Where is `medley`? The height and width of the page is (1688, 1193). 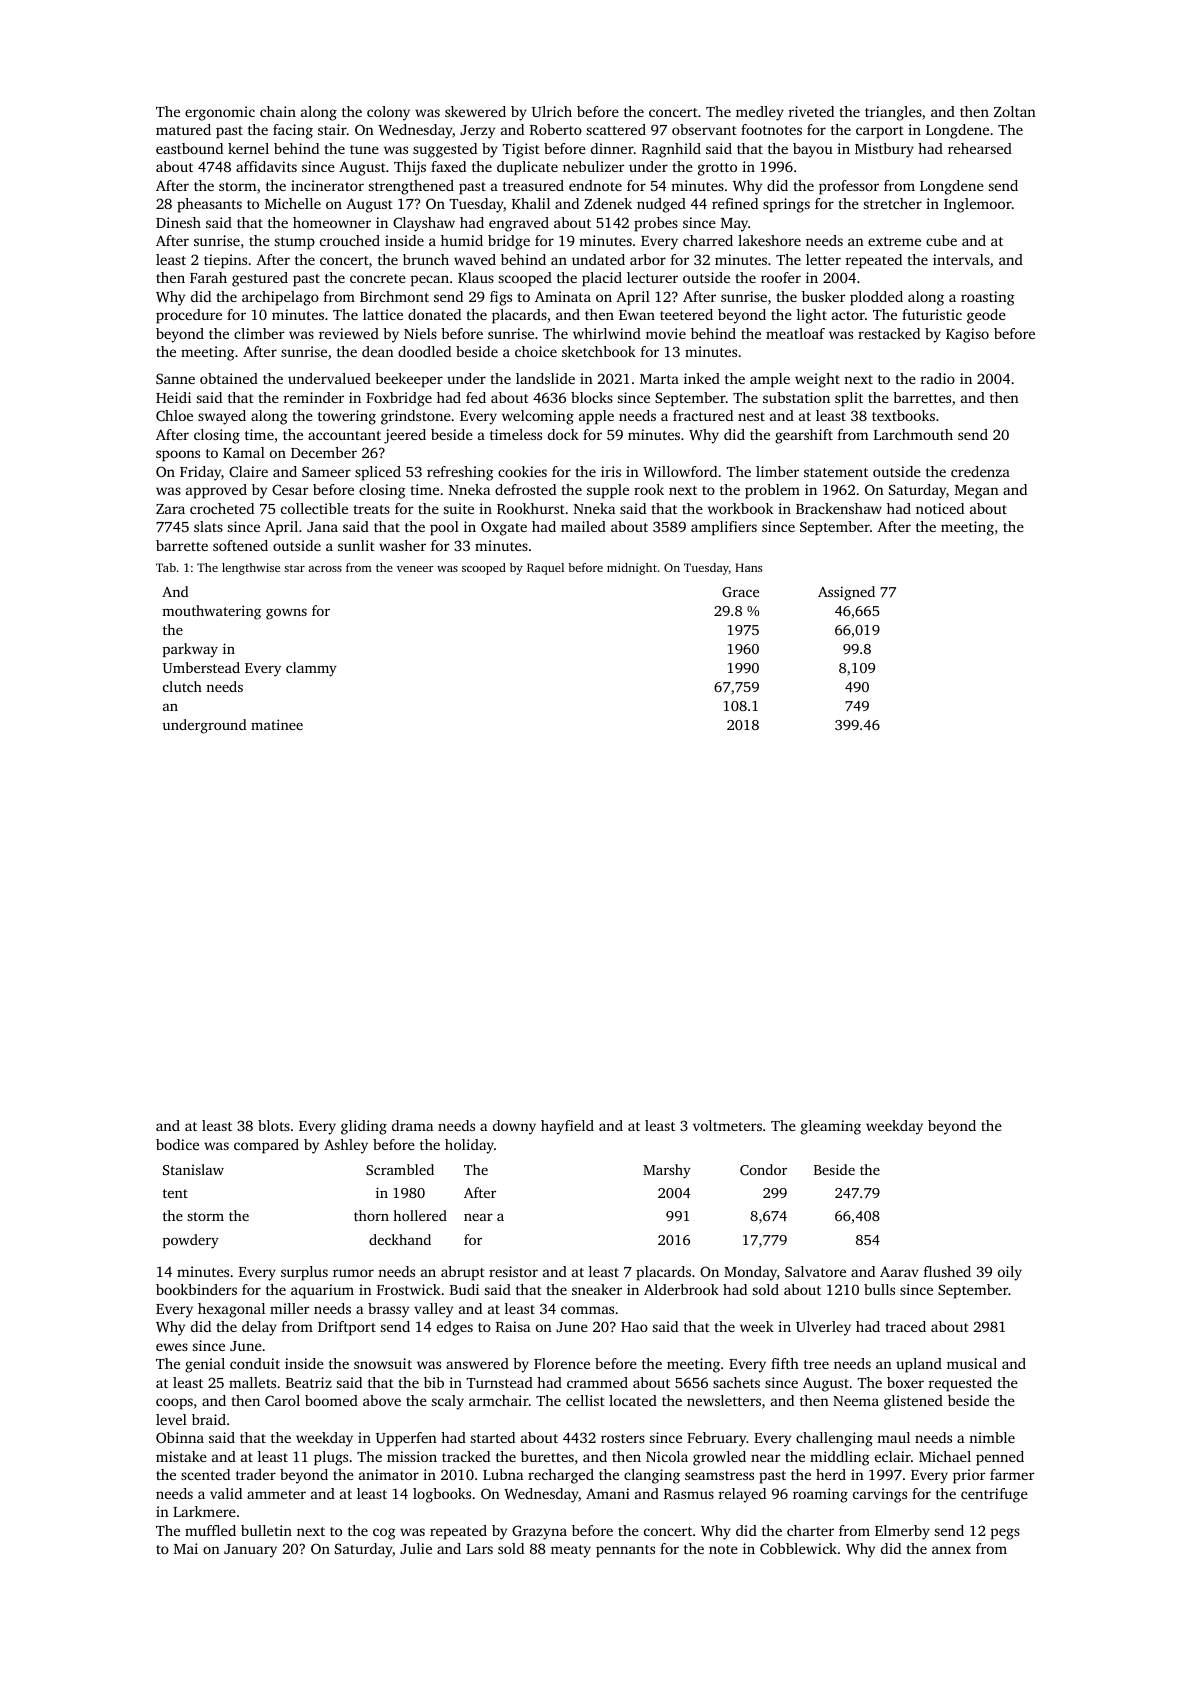 medley is located at coordinates (760, 113).
